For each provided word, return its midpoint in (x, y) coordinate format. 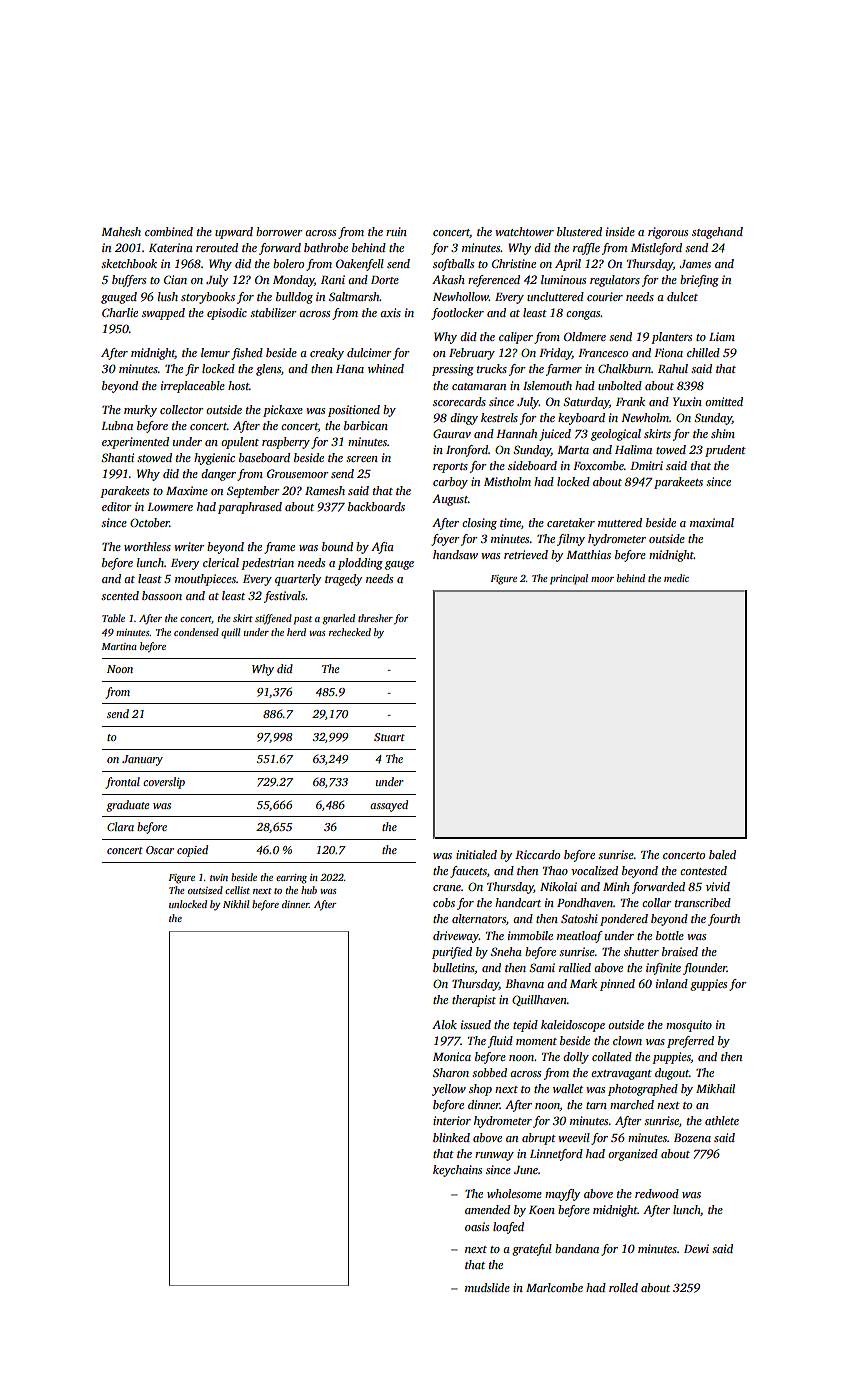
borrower (279, 231)
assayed (389, 806)
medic (676, 578)
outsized (205, 890)
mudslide (487, 1287)
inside (620, 231)
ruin (396, 231)
